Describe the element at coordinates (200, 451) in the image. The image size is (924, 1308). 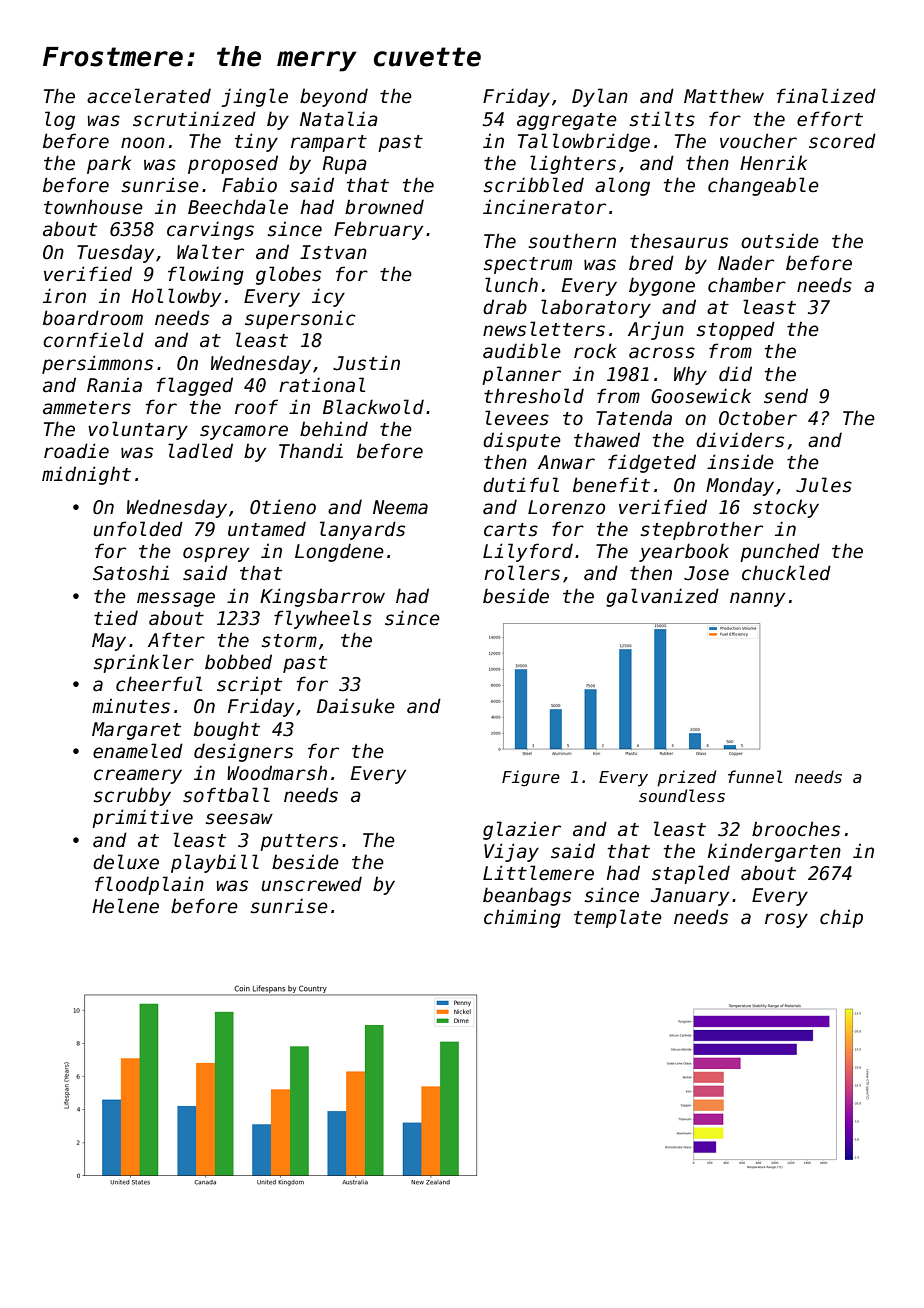
I see `ladled` at that location.
